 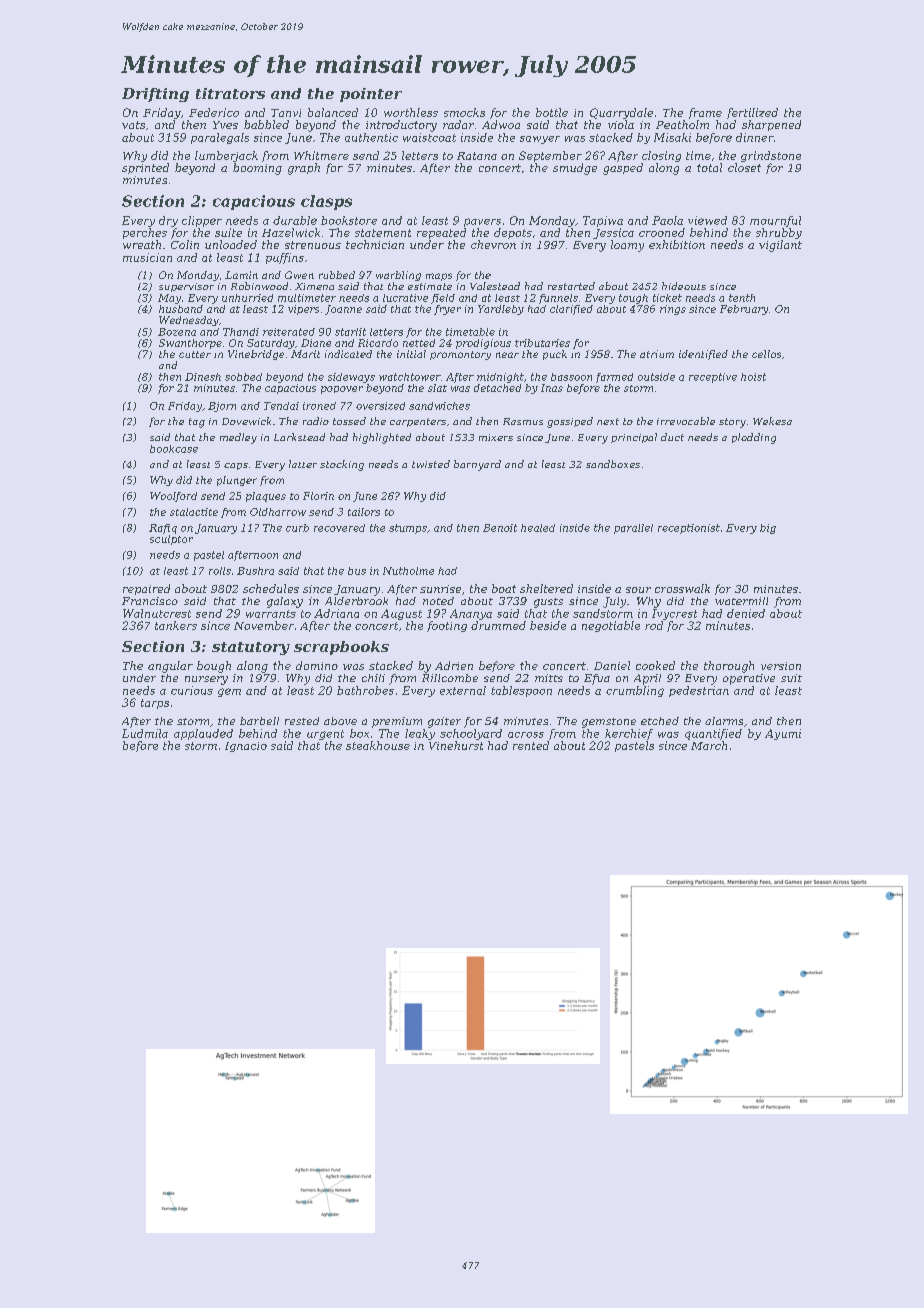 I want to click on tarps, so click(x=155, y=704).
